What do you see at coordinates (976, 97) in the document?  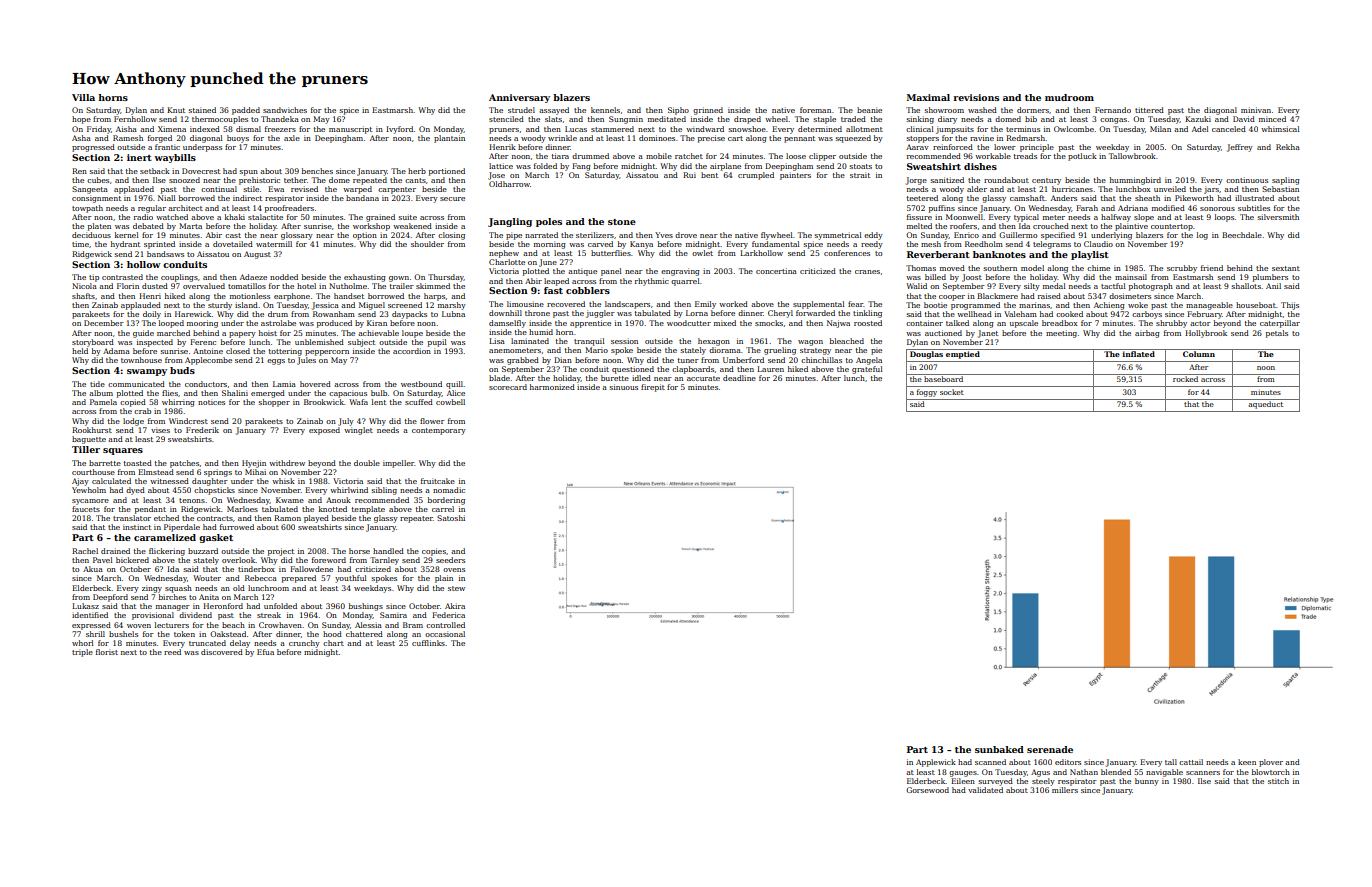 I see `revisions` at bounding box center [976, 97].
